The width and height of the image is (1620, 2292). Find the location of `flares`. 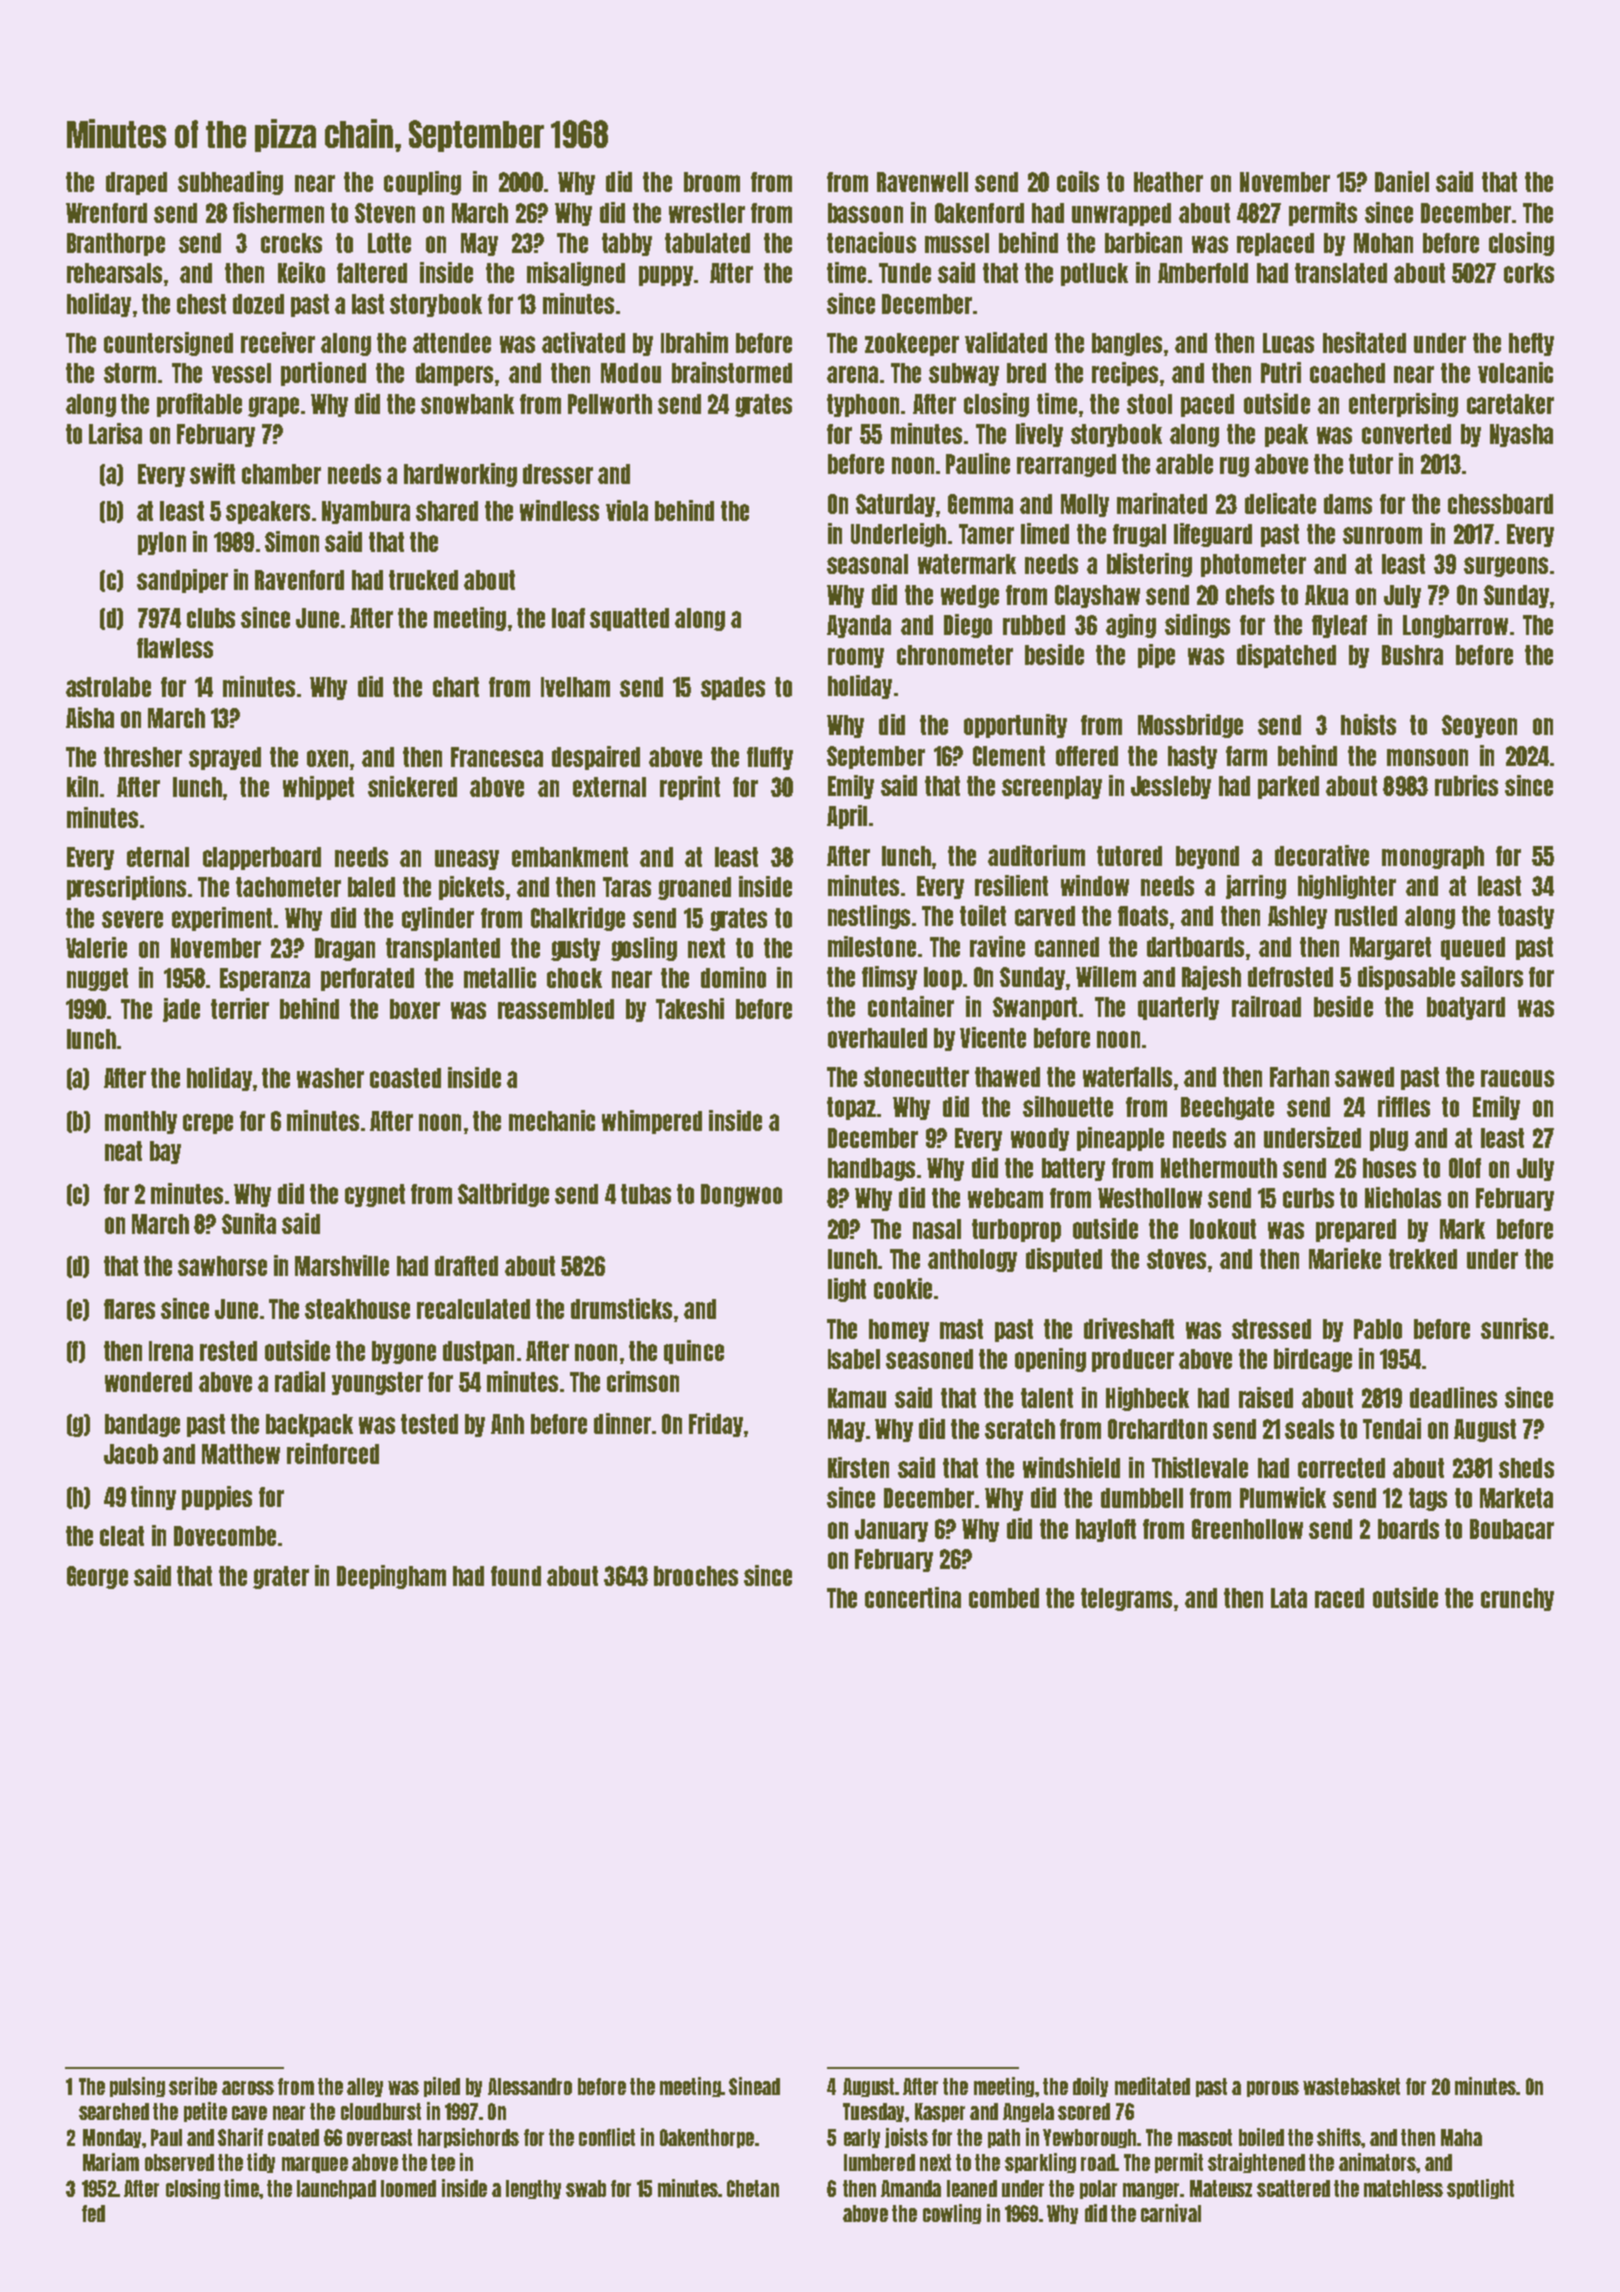

flares is located at coordinates (129, 1309).
